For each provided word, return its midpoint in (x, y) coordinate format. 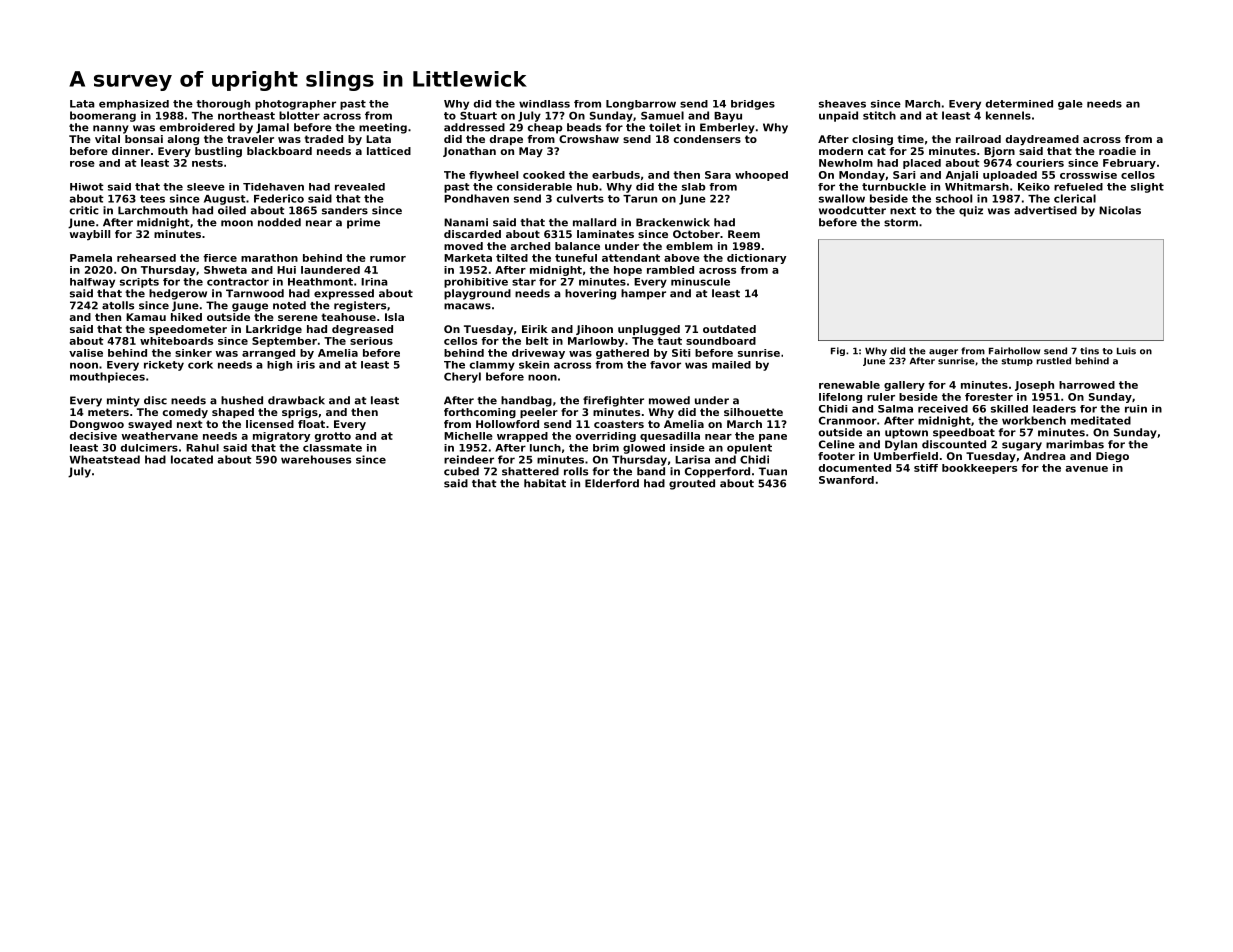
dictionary (756, 259)
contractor (238, 282)
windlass (544, 104)
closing (872, 140)
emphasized (134, 105)
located (192, 459)
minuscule (700, 282)
